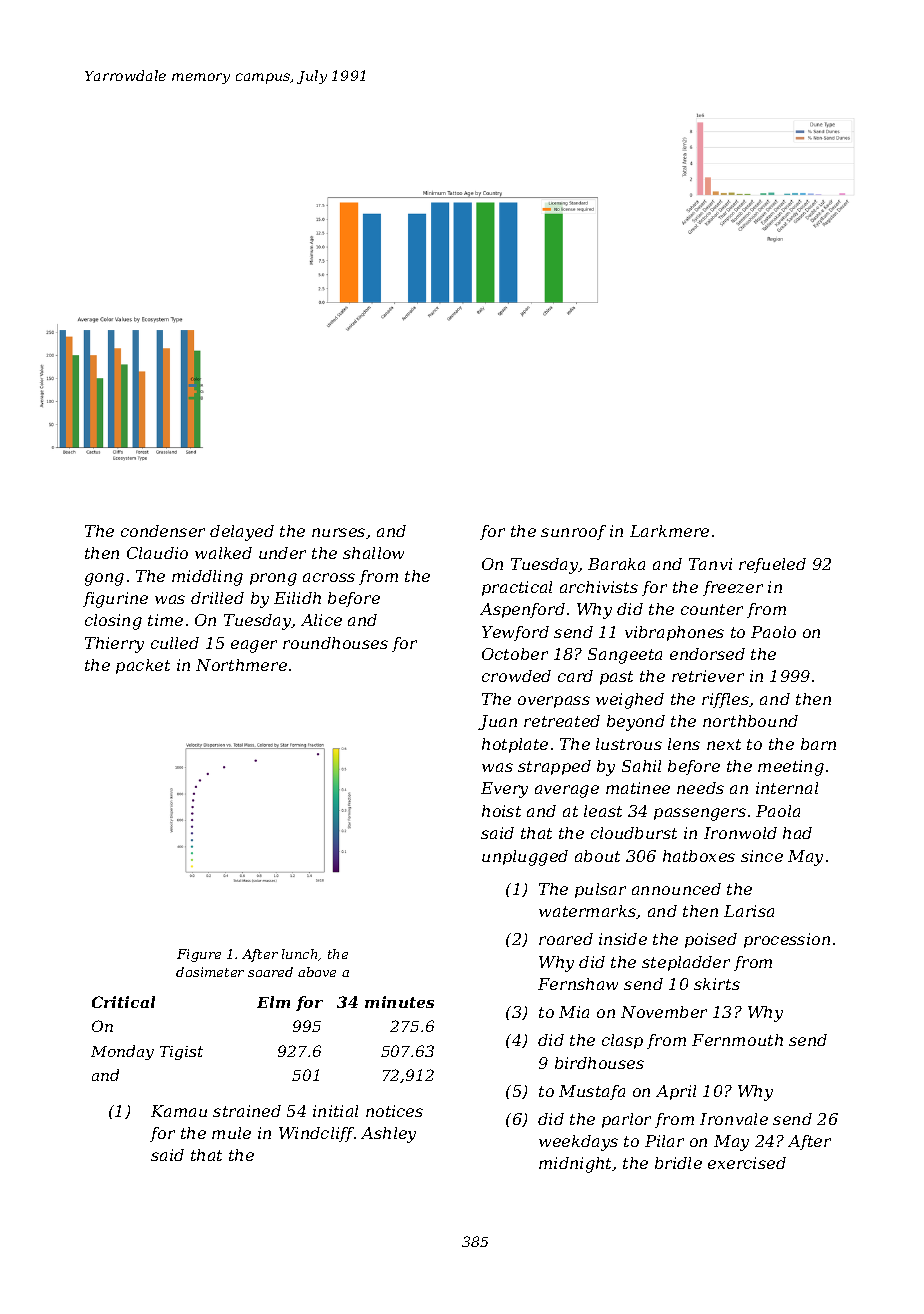  What do you see at coordinates (773, 632) in the screenshot?
I see `Paolo` at bounding box center [773, 632].
